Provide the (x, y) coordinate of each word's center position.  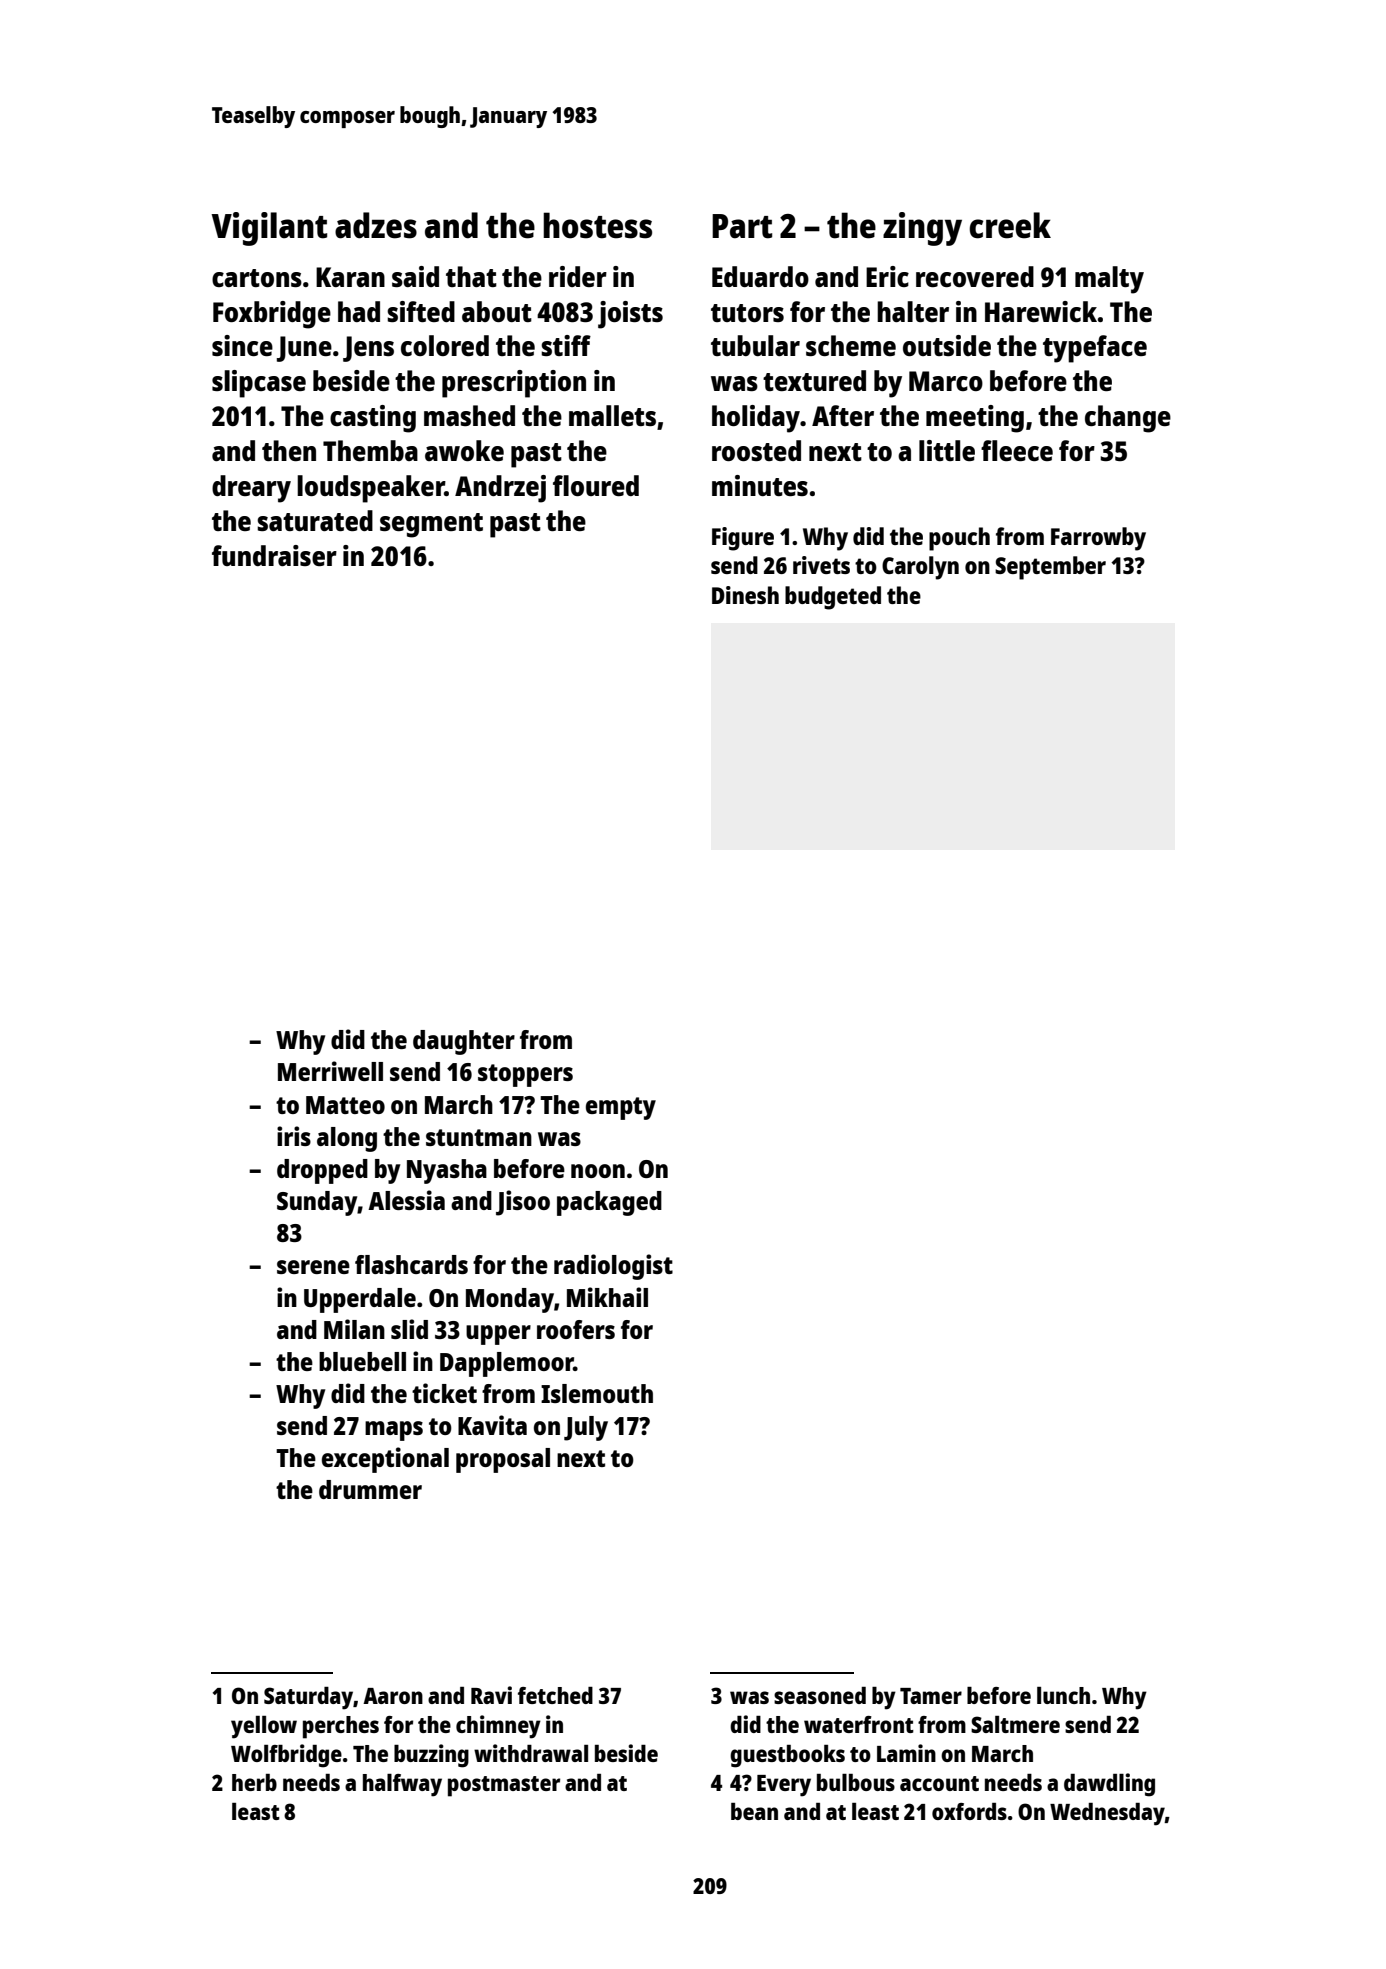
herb (254, 1782)
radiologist (613, 1267)
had (359, 311)
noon (598, 1171)
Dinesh (745, 595)
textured (814, 380)
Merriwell (330, 1071)
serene (313, 1267)
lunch (1063, 1695)
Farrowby (1098, 539)
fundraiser (274, 555)
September (1050, 568)
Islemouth (597, 1393)
